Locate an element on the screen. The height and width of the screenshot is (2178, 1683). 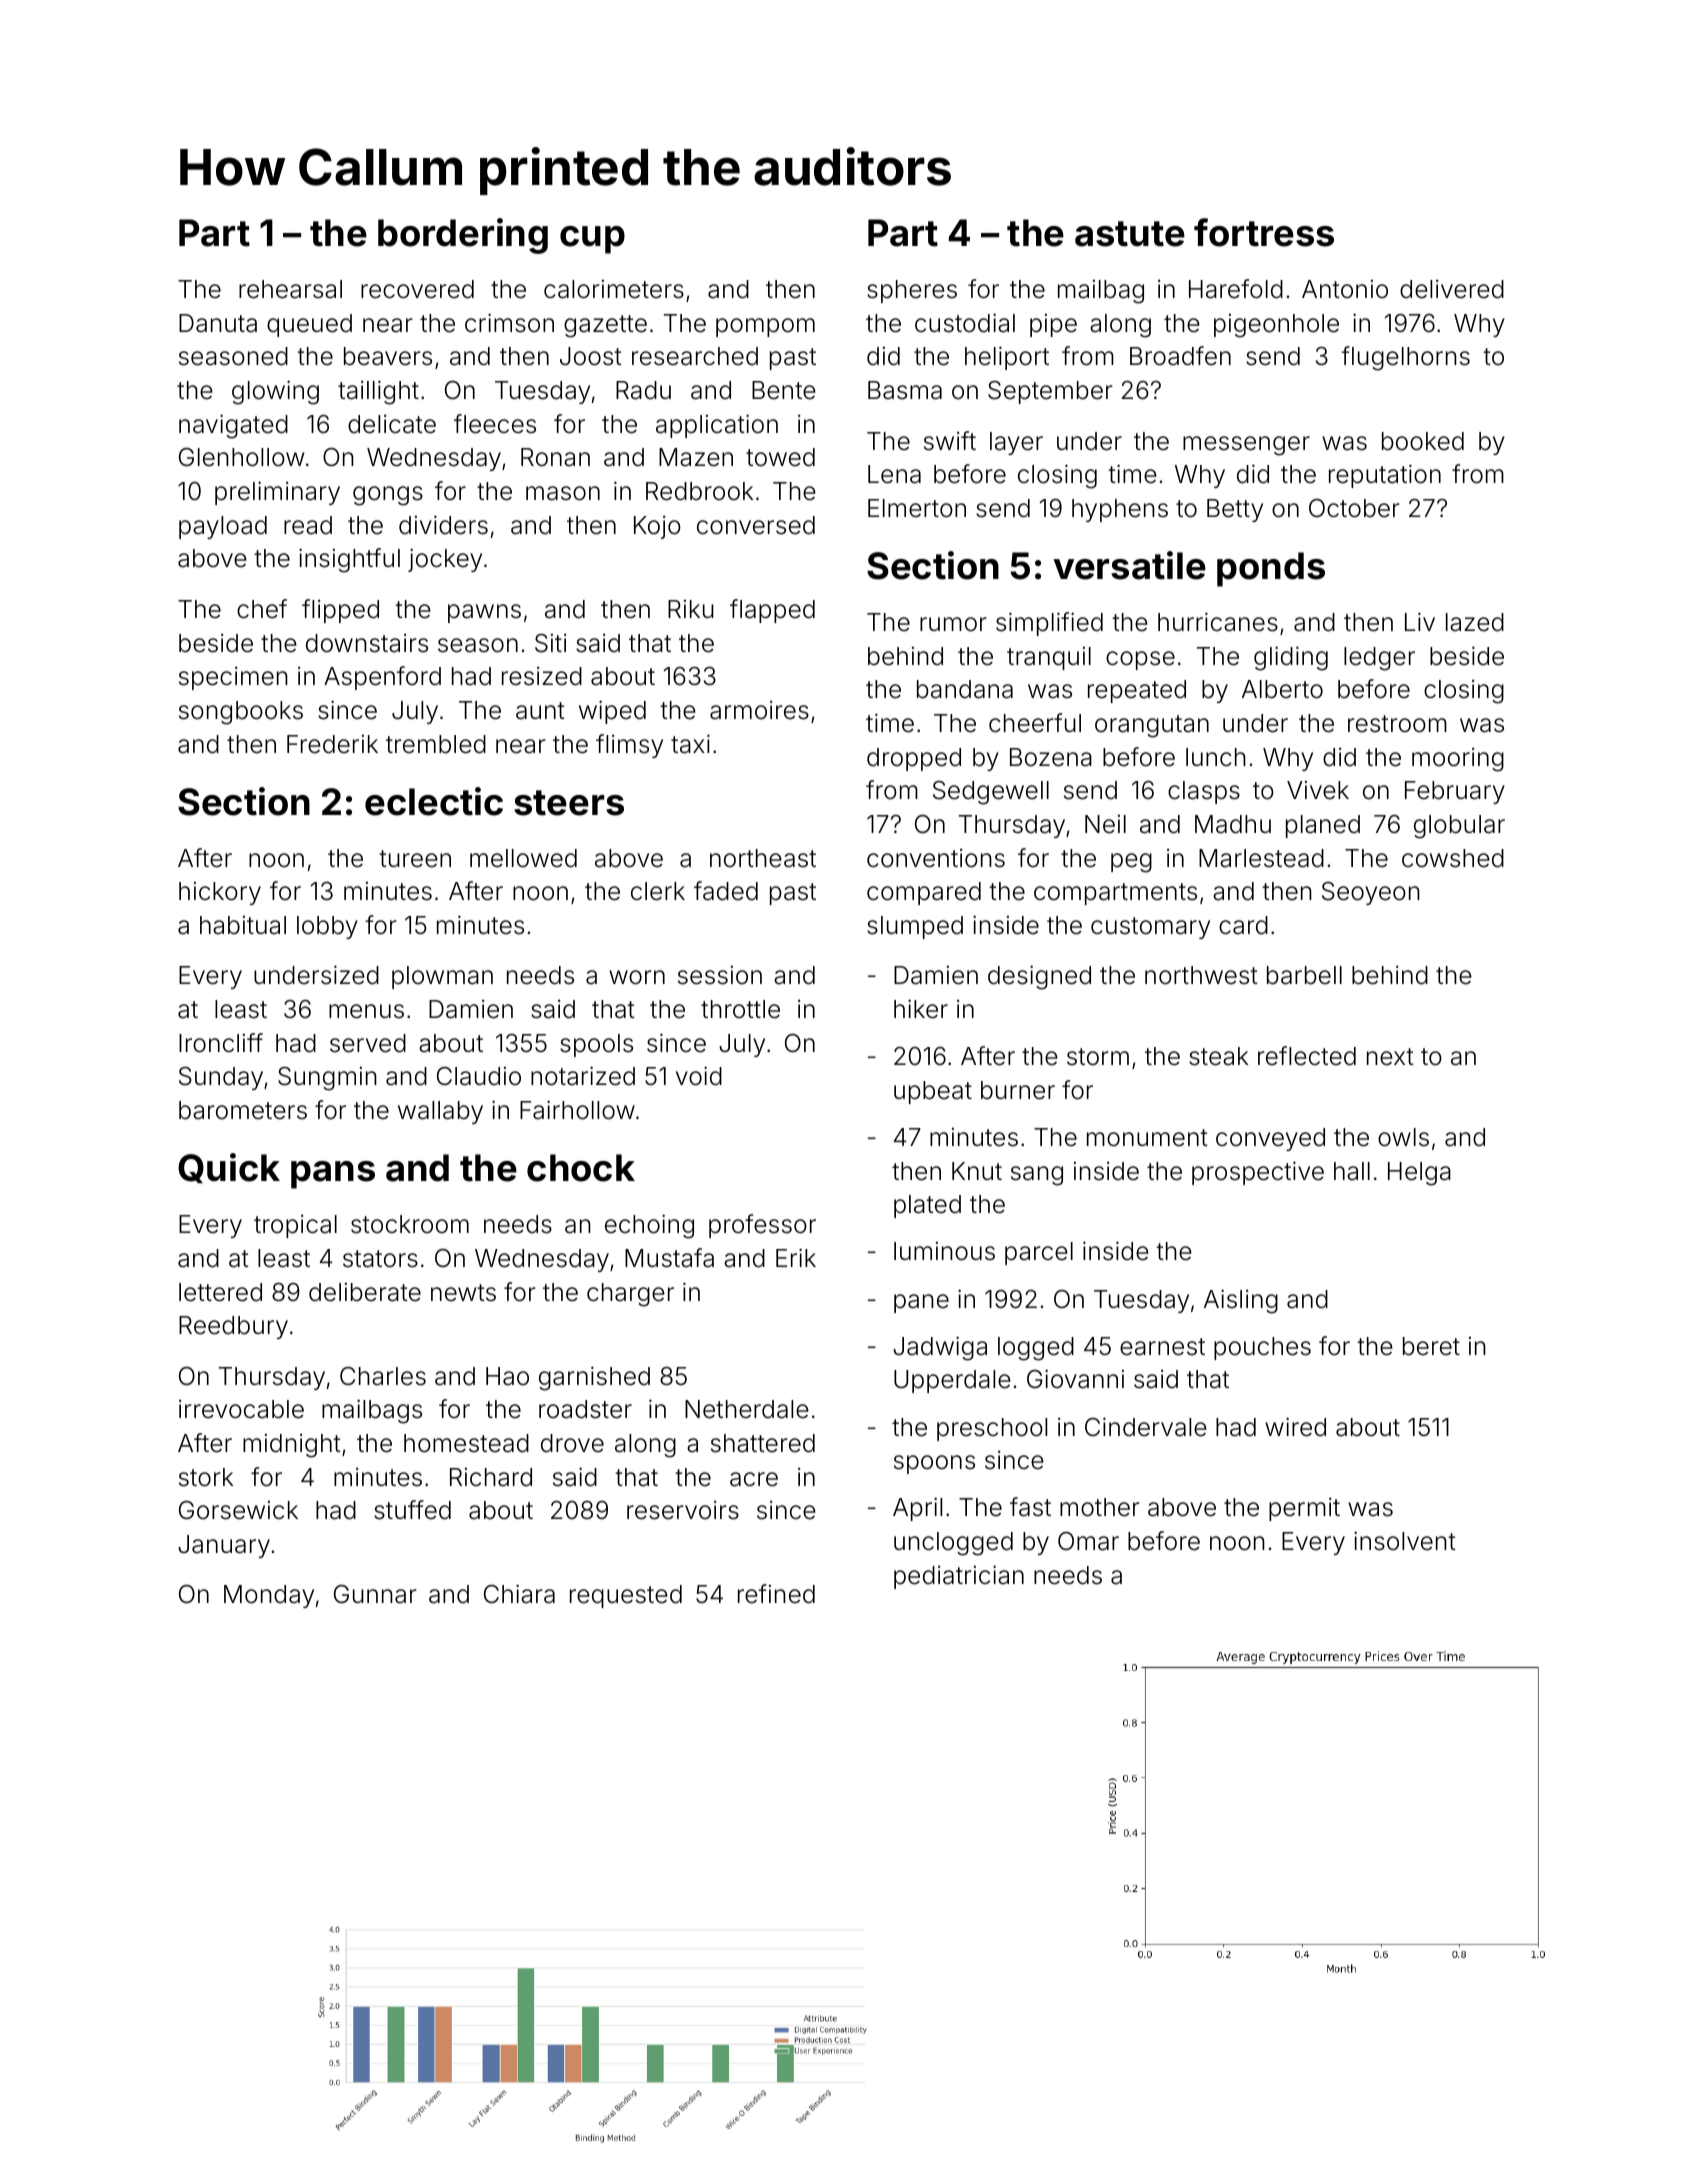
northeast is located at coordinates (763, 858).
